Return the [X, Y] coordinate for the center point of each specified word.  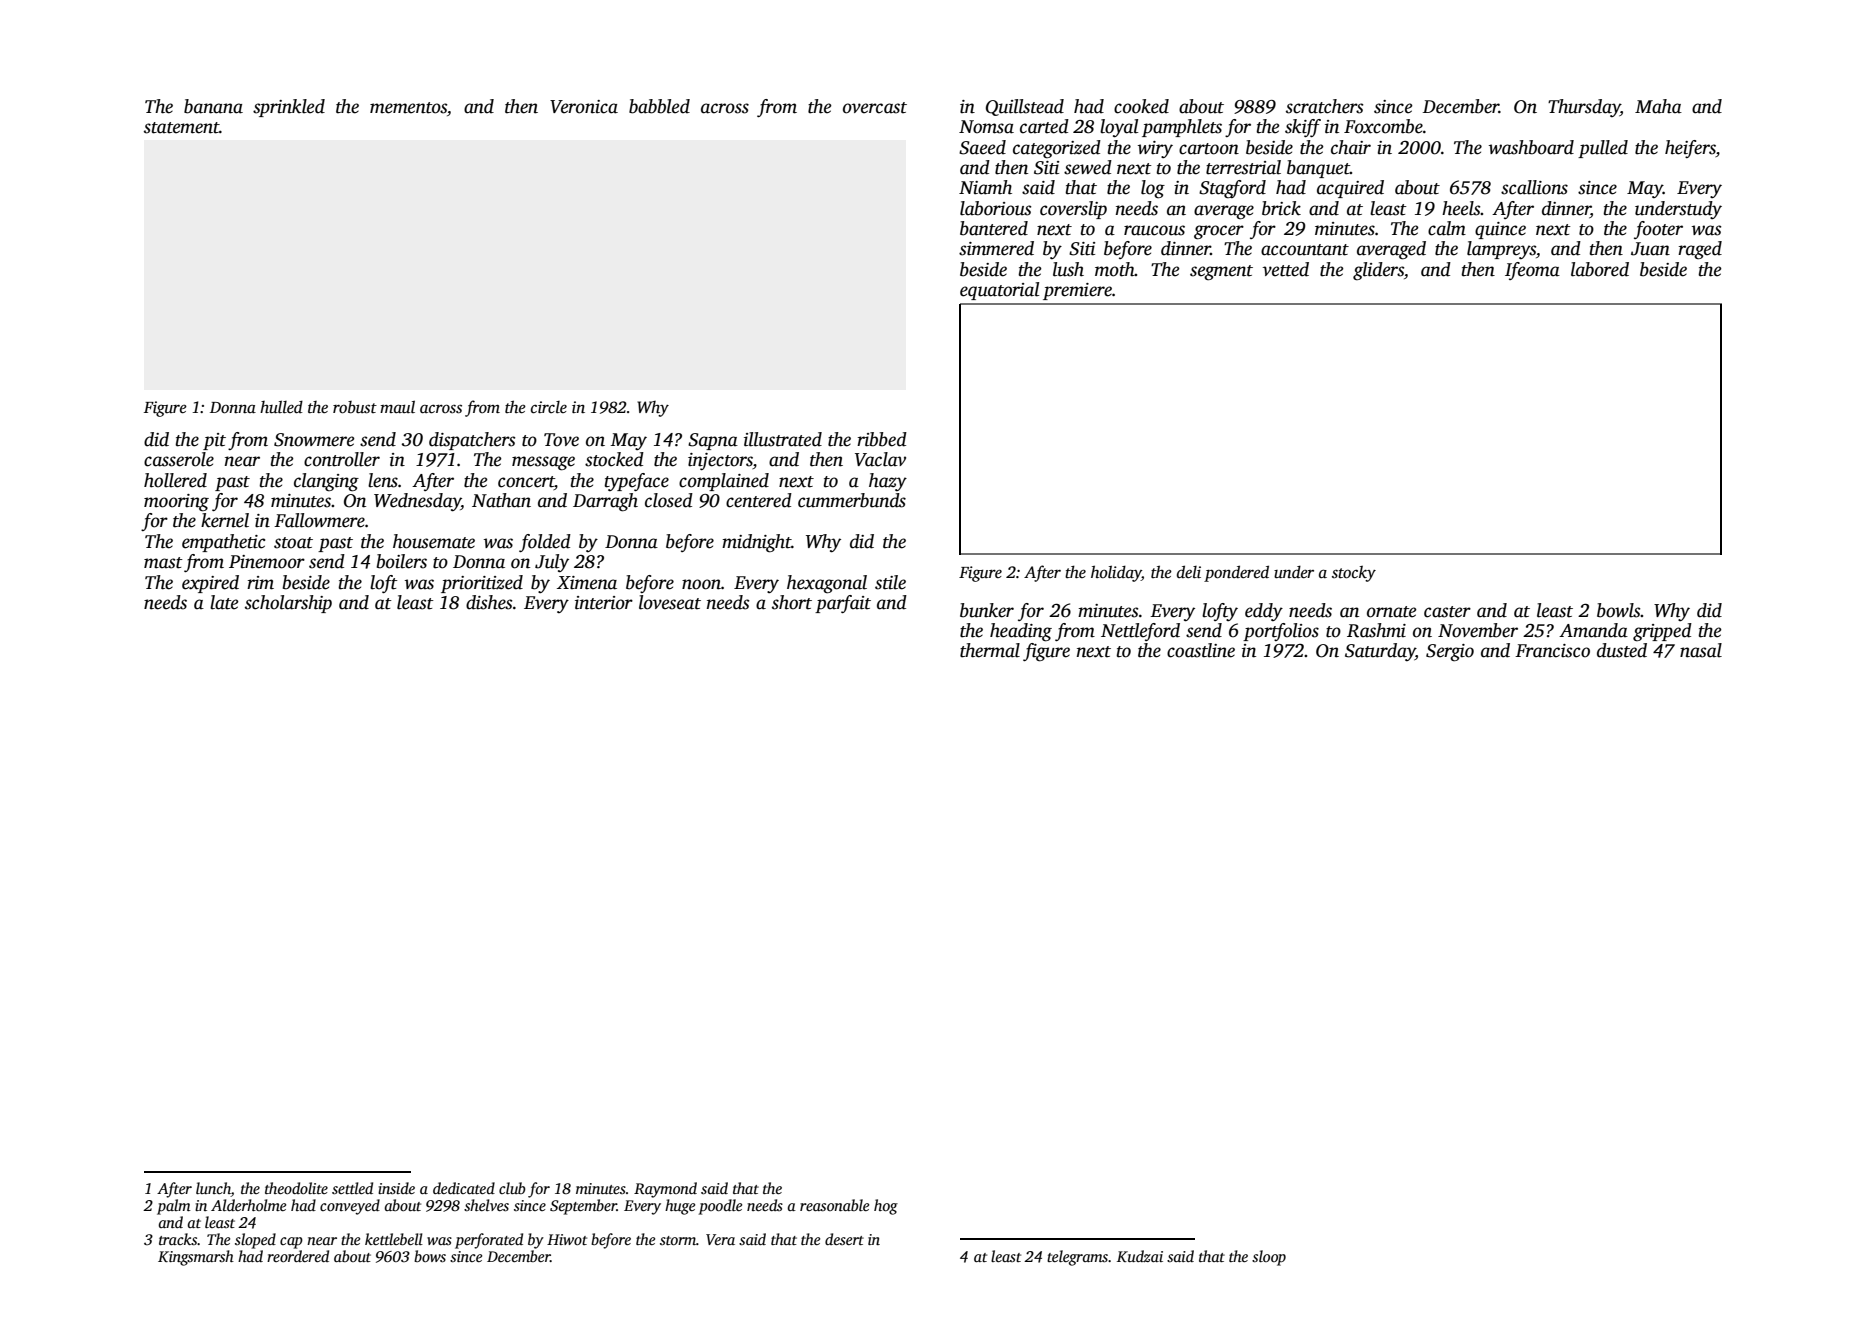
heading [1021, 632]
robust [355, 407]
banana [213, 106]
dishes [489, 602]
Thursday [1584, 108]
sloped [255, 1241]
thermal [990, 650]
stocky [1354, 574]
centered [759, 500]
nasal [1701, 650]
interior [604, 603]
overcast [875, 108]
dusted [1622, 650]
